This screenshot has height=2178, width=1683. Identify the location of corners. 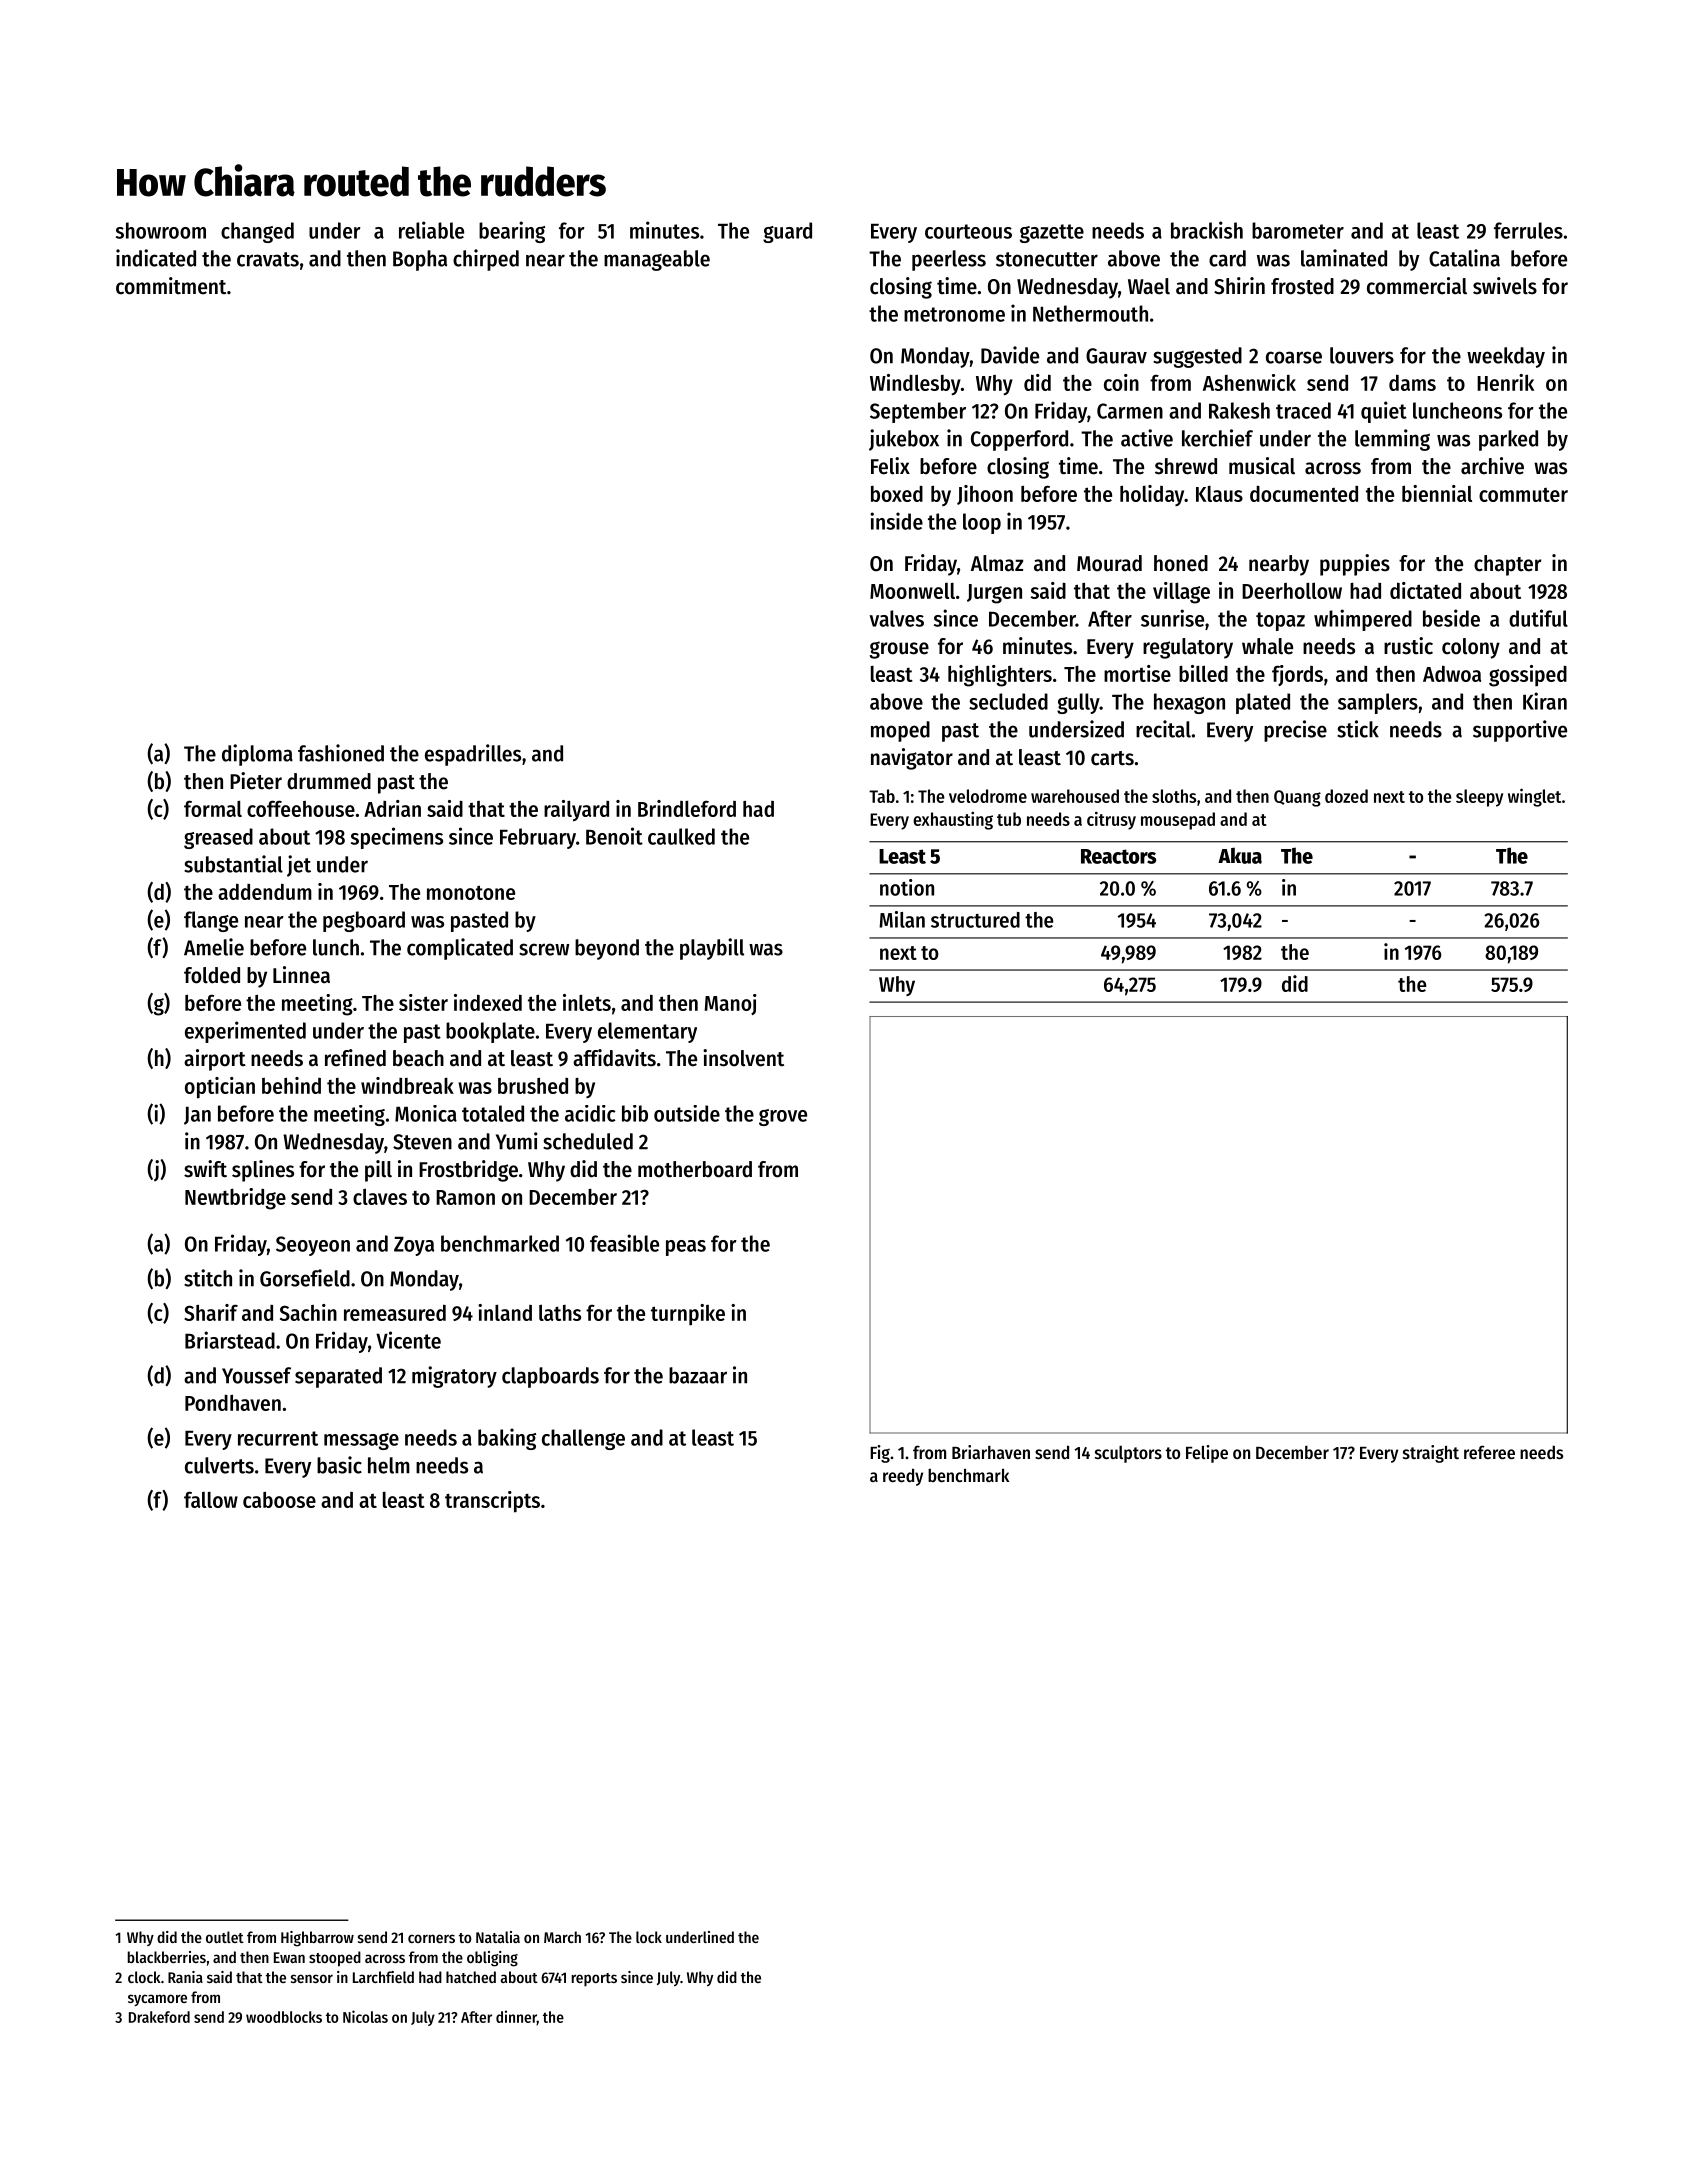
(431, 1938).
